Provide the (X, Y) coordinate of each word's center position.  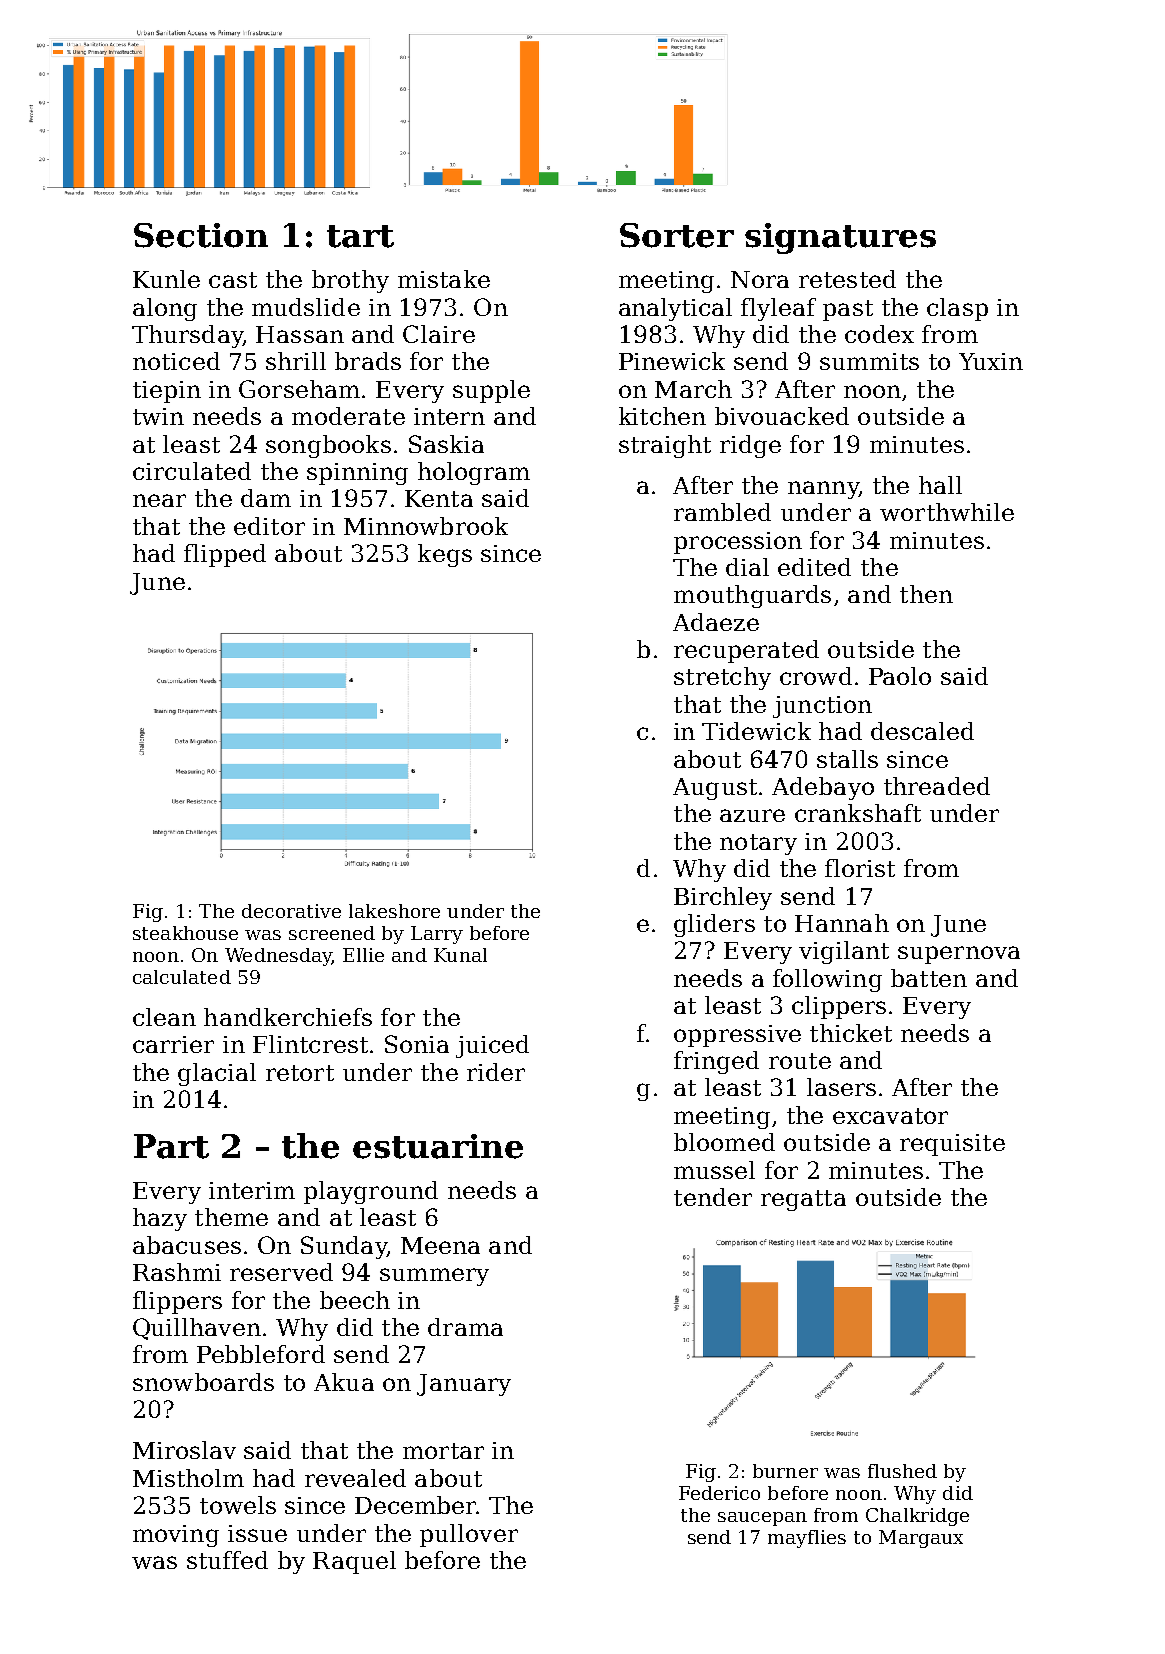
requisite (952, 1145)
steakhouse (185, 933)
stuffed (227, 1560)
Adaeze (716, 622)
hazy (160, 1219)
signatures (840, 238)
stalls (847, 759)
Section (201, 235)
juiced (492, 1046)
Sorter (677, 235)
